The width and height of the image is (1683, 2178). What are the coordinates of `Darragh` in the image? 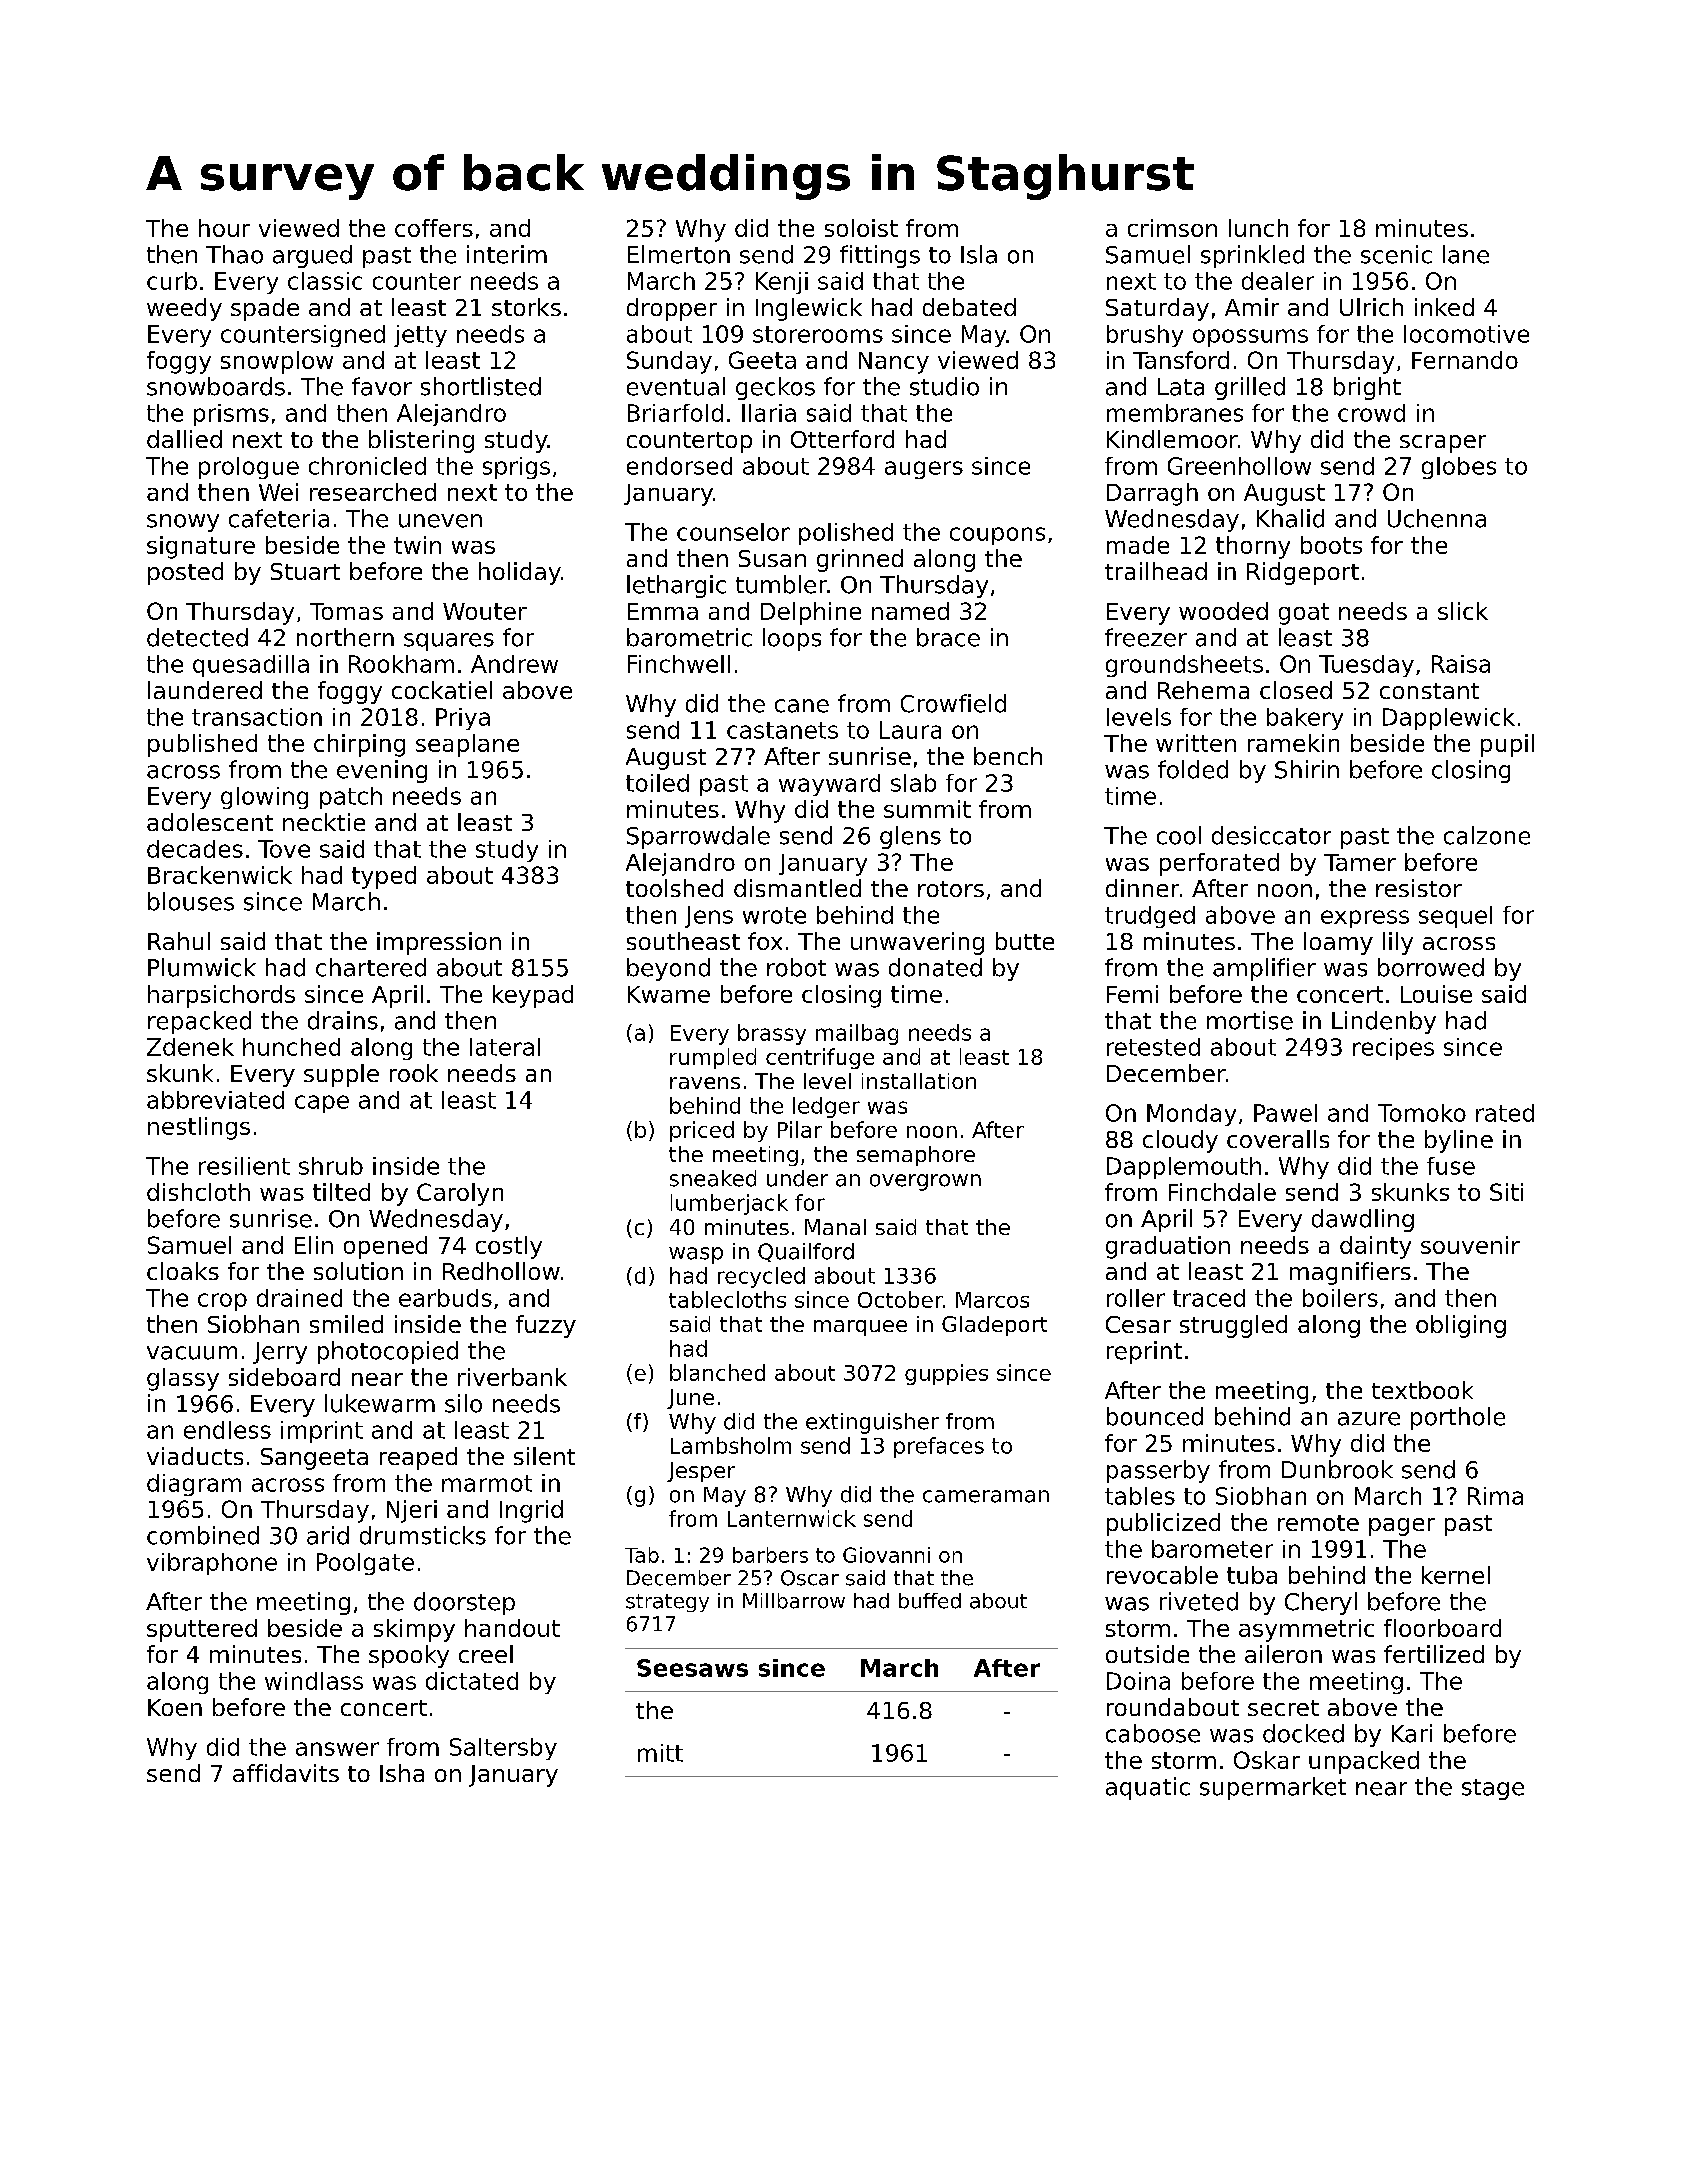 It's located at (1152, 494).
